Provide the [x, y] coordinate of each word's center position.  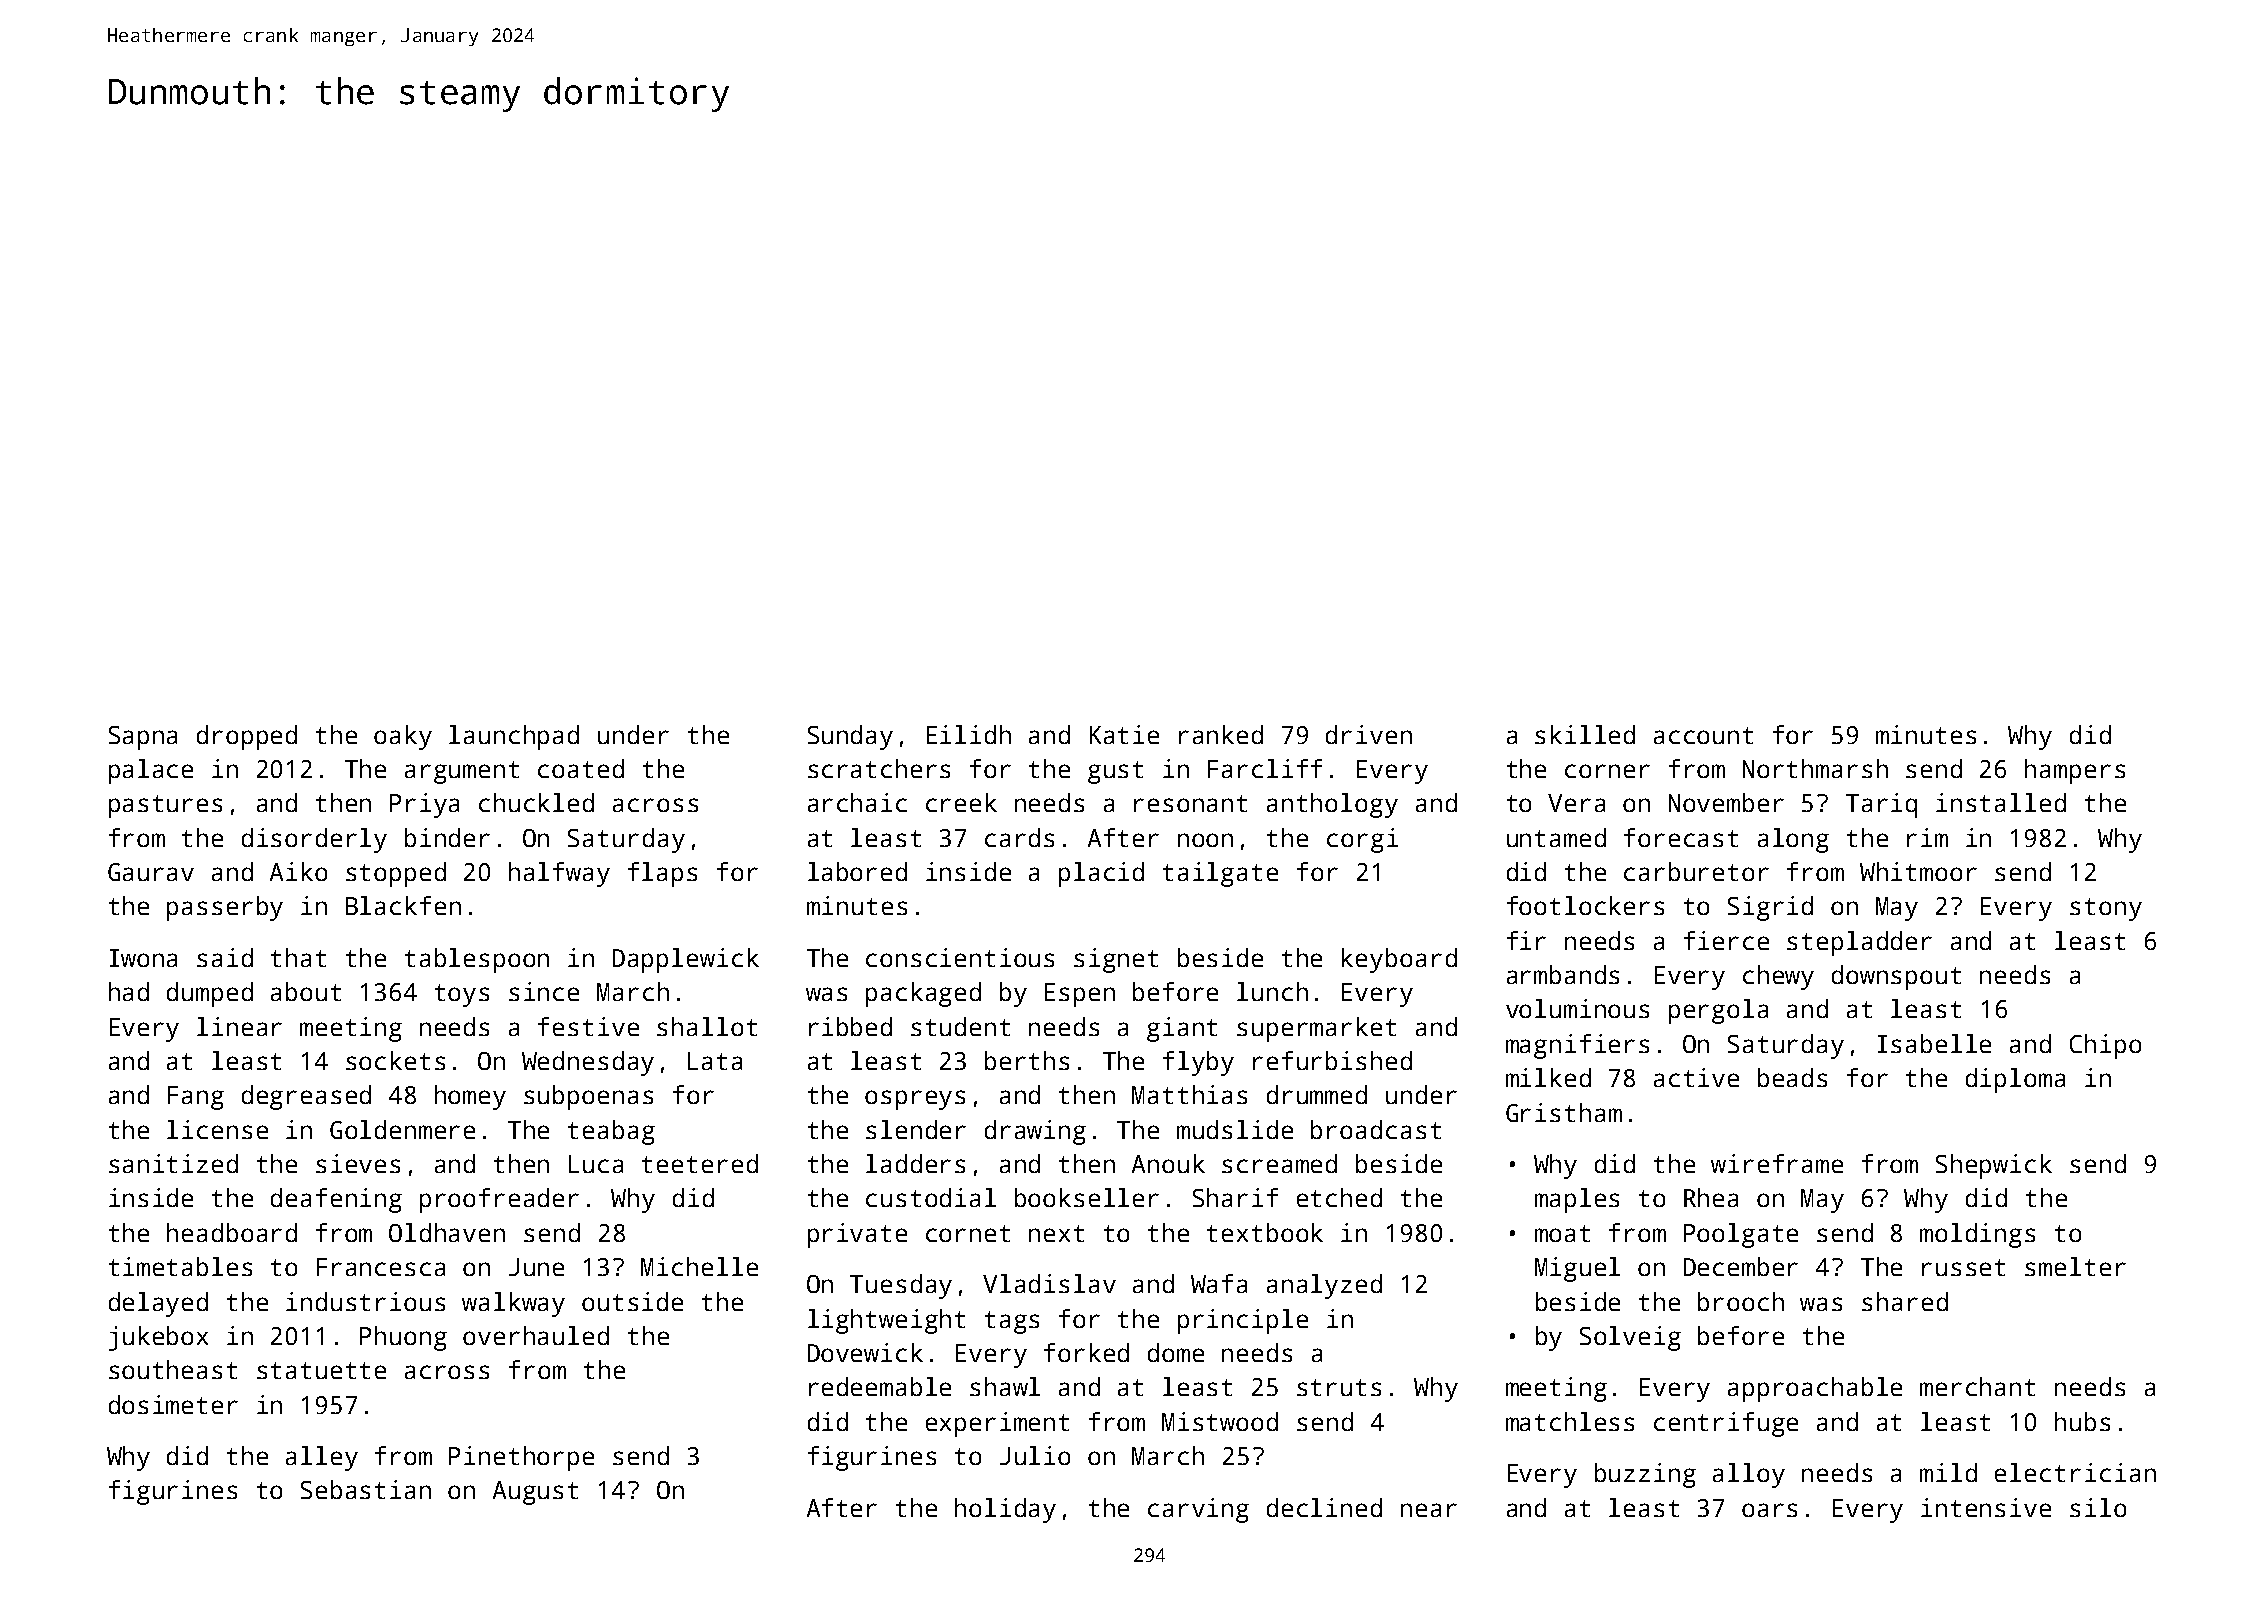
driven [1369, 734]
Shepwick [1994, 1166]
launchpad [514, 737]
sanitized [173, 1163]
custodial [931, 1197]
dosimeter [173, 1404]
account [1703, 735]
